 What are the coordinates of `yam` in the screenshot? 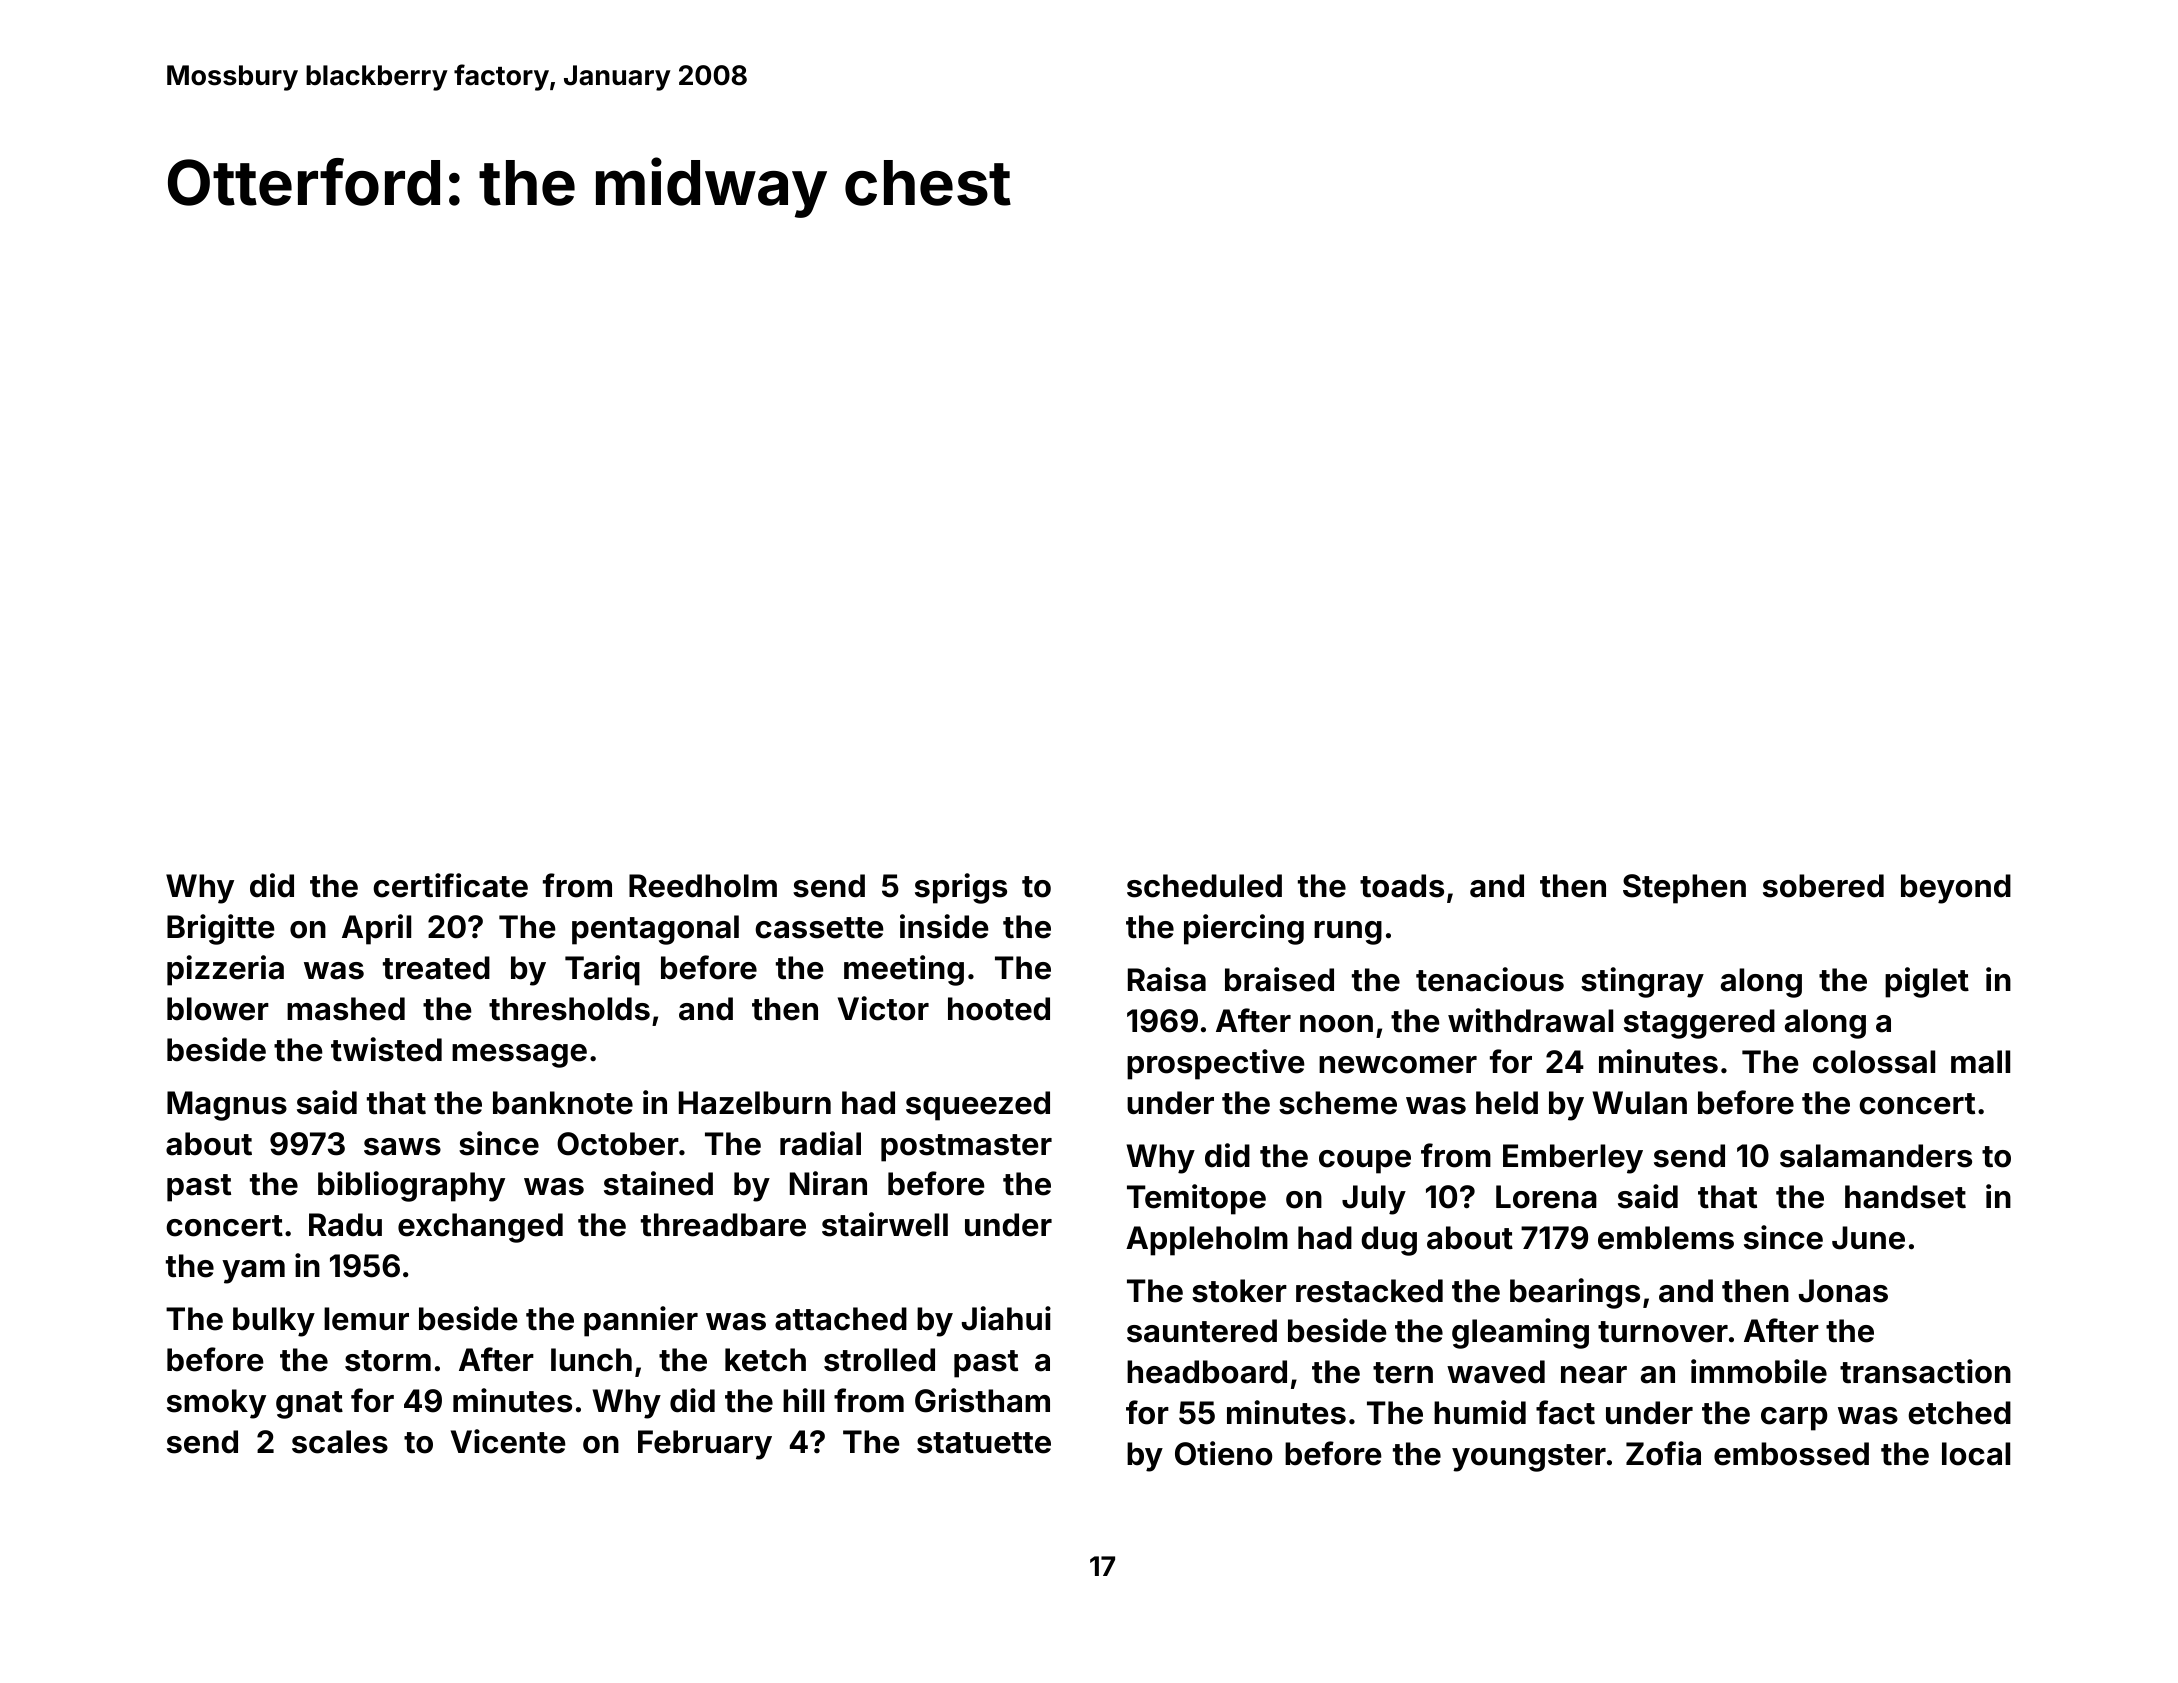 It's located at (253, 1272).
